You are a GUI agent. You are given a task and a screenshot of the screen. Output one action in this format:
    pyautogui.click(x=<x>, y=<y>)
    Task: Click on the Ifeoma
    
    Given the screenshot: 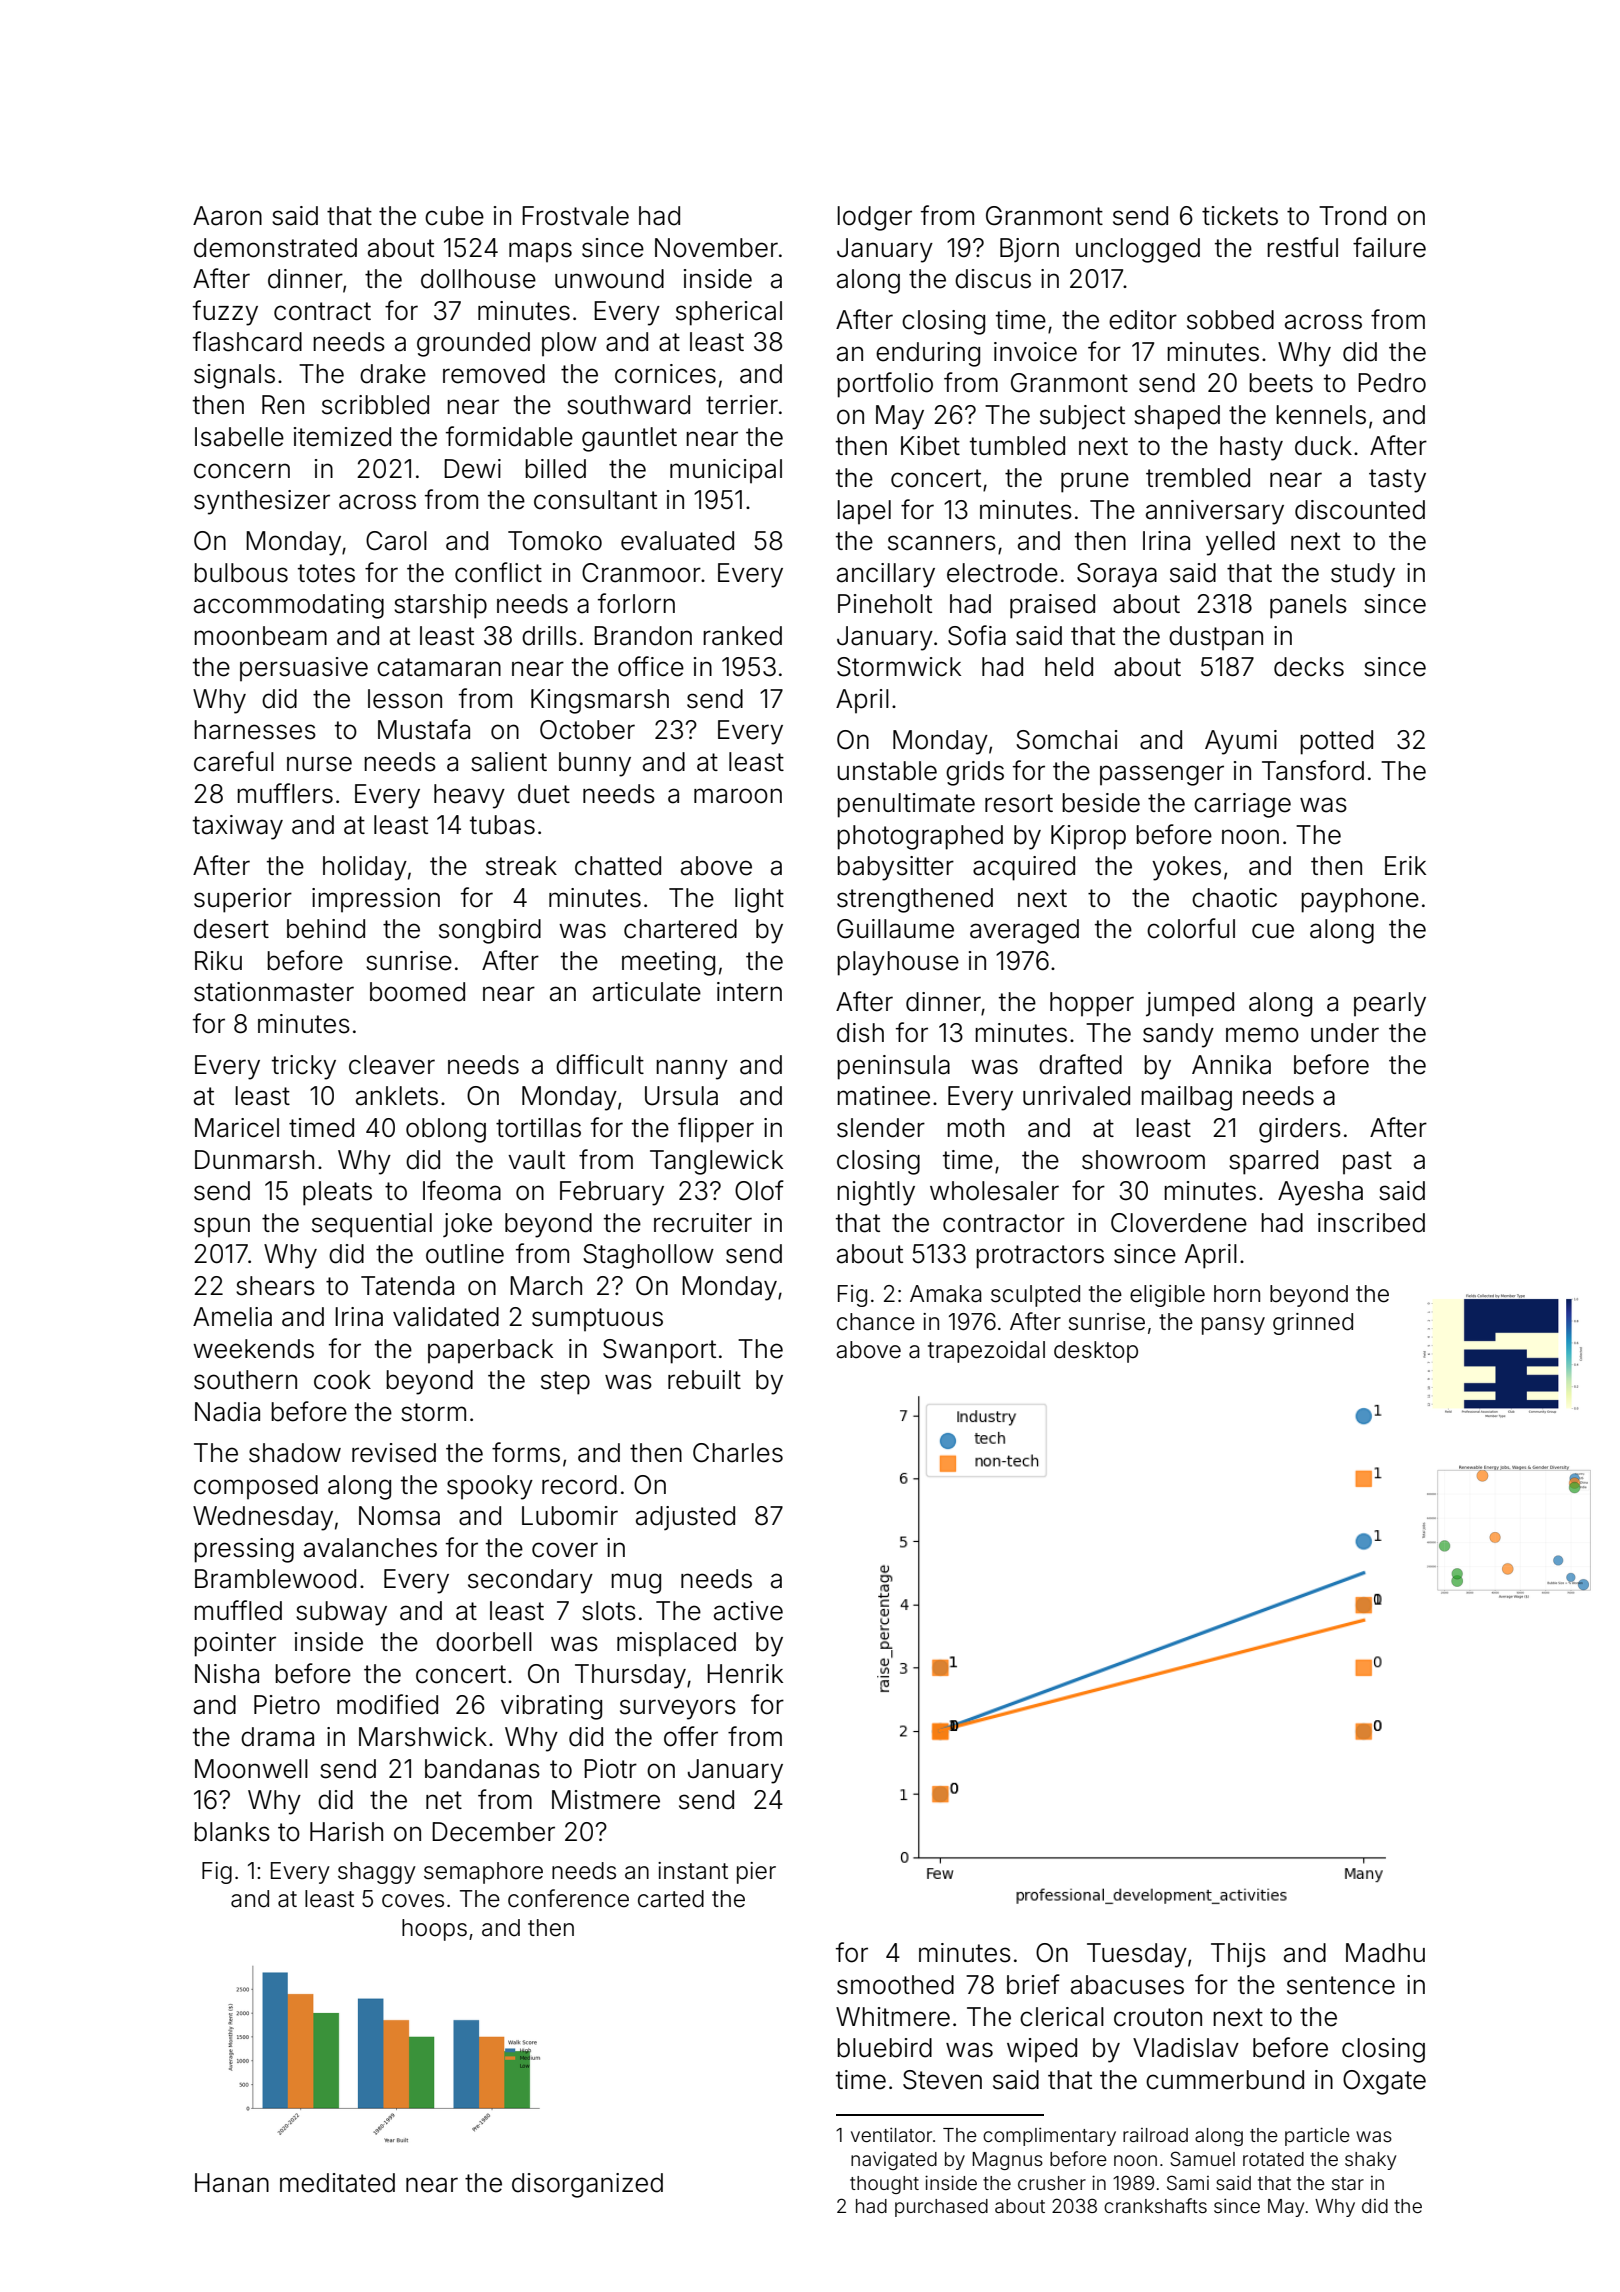 What is the action you would take?
    pyautogui.click(x=462, y=1190)
